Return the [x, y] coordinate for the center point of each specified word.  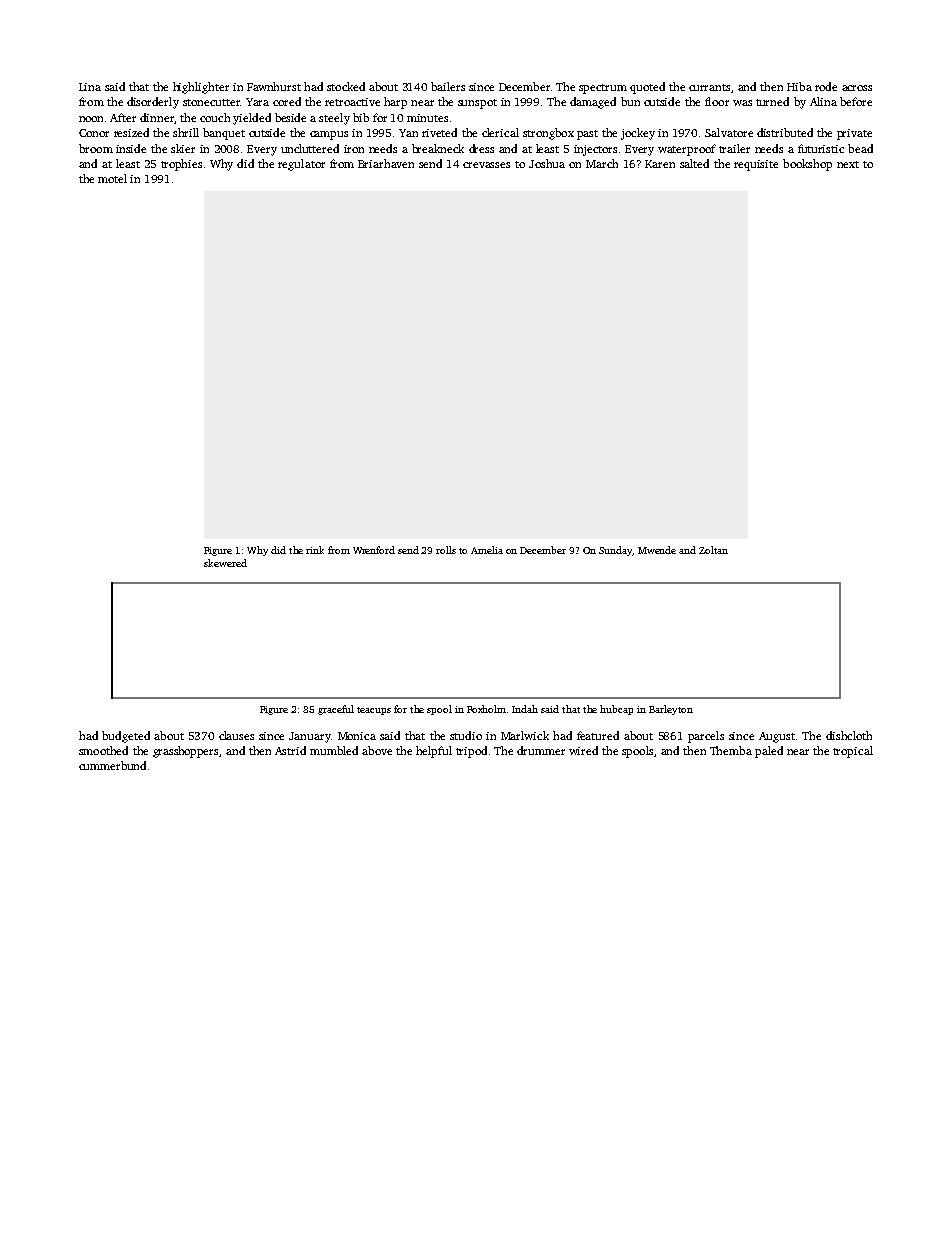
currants [709, 87]
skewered [225, 563]
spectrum [603, 89]
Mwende [657, 550]
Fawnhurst [274, 86]
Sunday [615, 551]
